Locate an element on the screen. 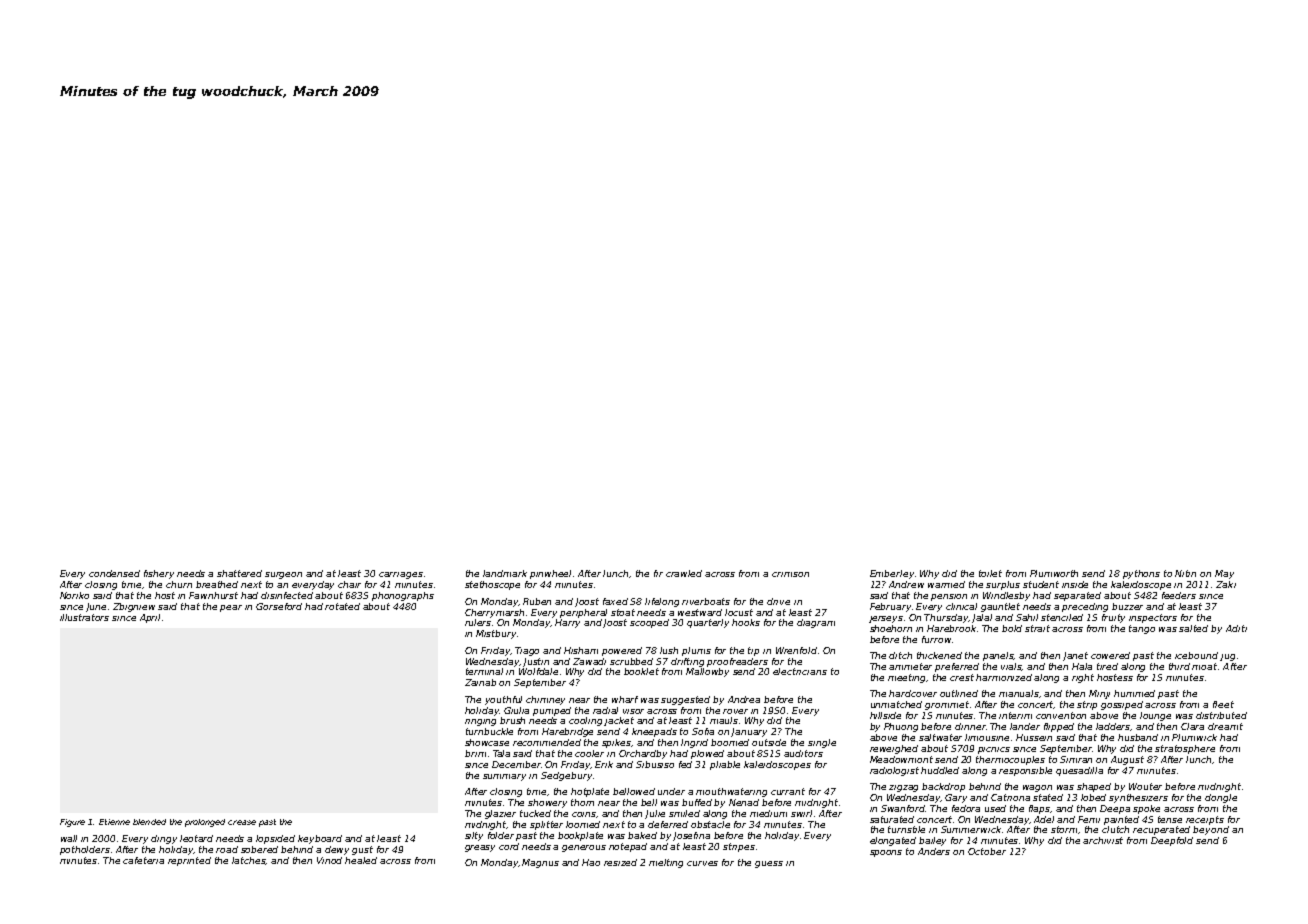  Andrea is located at coordinates (744, 699).
